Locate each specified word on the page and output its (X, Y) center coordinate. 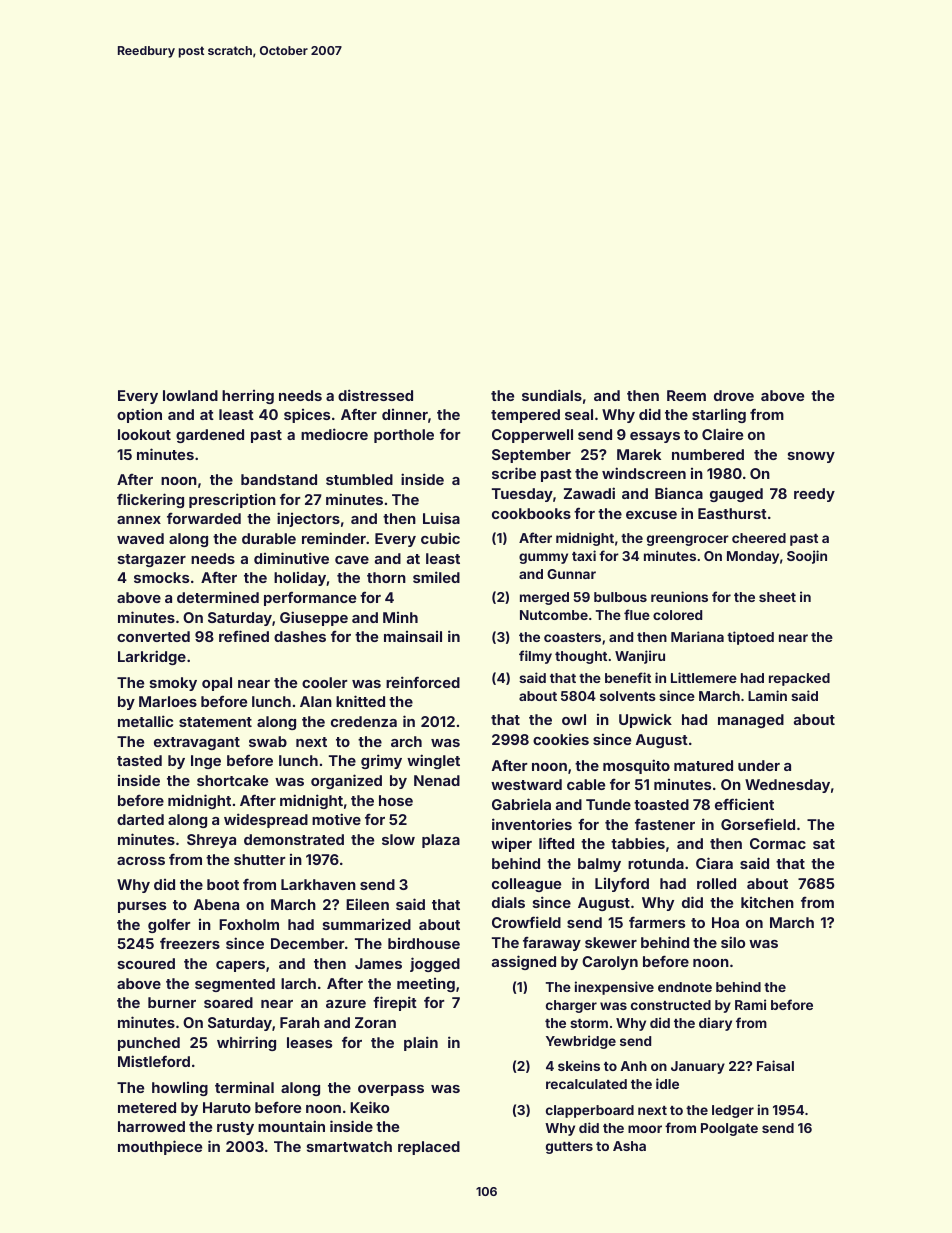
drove (734, 395)
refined (244, 636)
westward (526, 784)
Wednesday (787, 786)
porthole (404, 436)
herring (248, 397)
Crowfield (526, 922)
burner (172, 1002)
